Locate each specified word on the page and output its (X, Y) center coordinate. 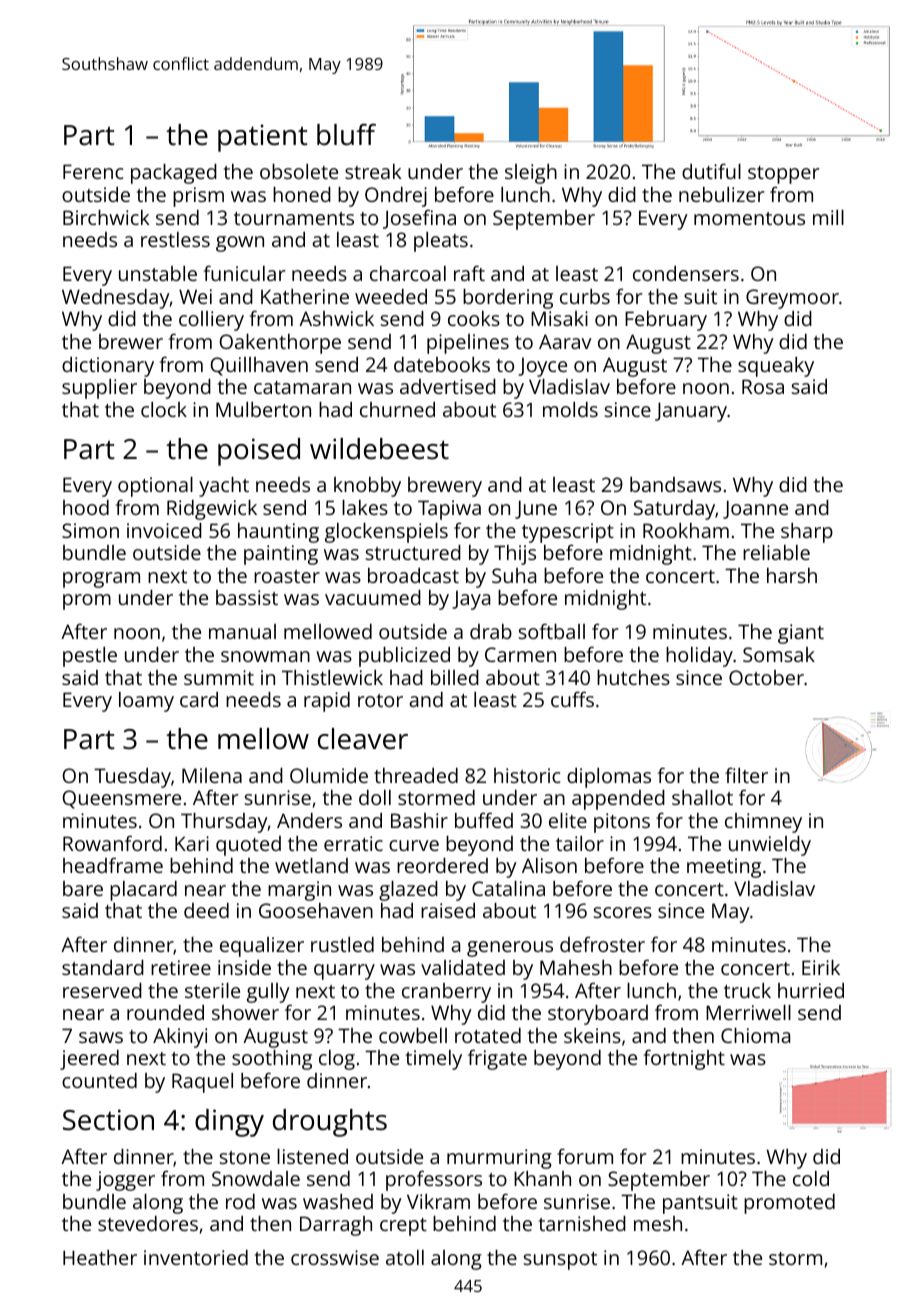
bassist (247, 597)
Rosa (763, 386)
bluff (346, 134)
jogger (125, 1181)
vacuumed (373, 597)
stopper (784, 175)
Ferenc (93, 171)
